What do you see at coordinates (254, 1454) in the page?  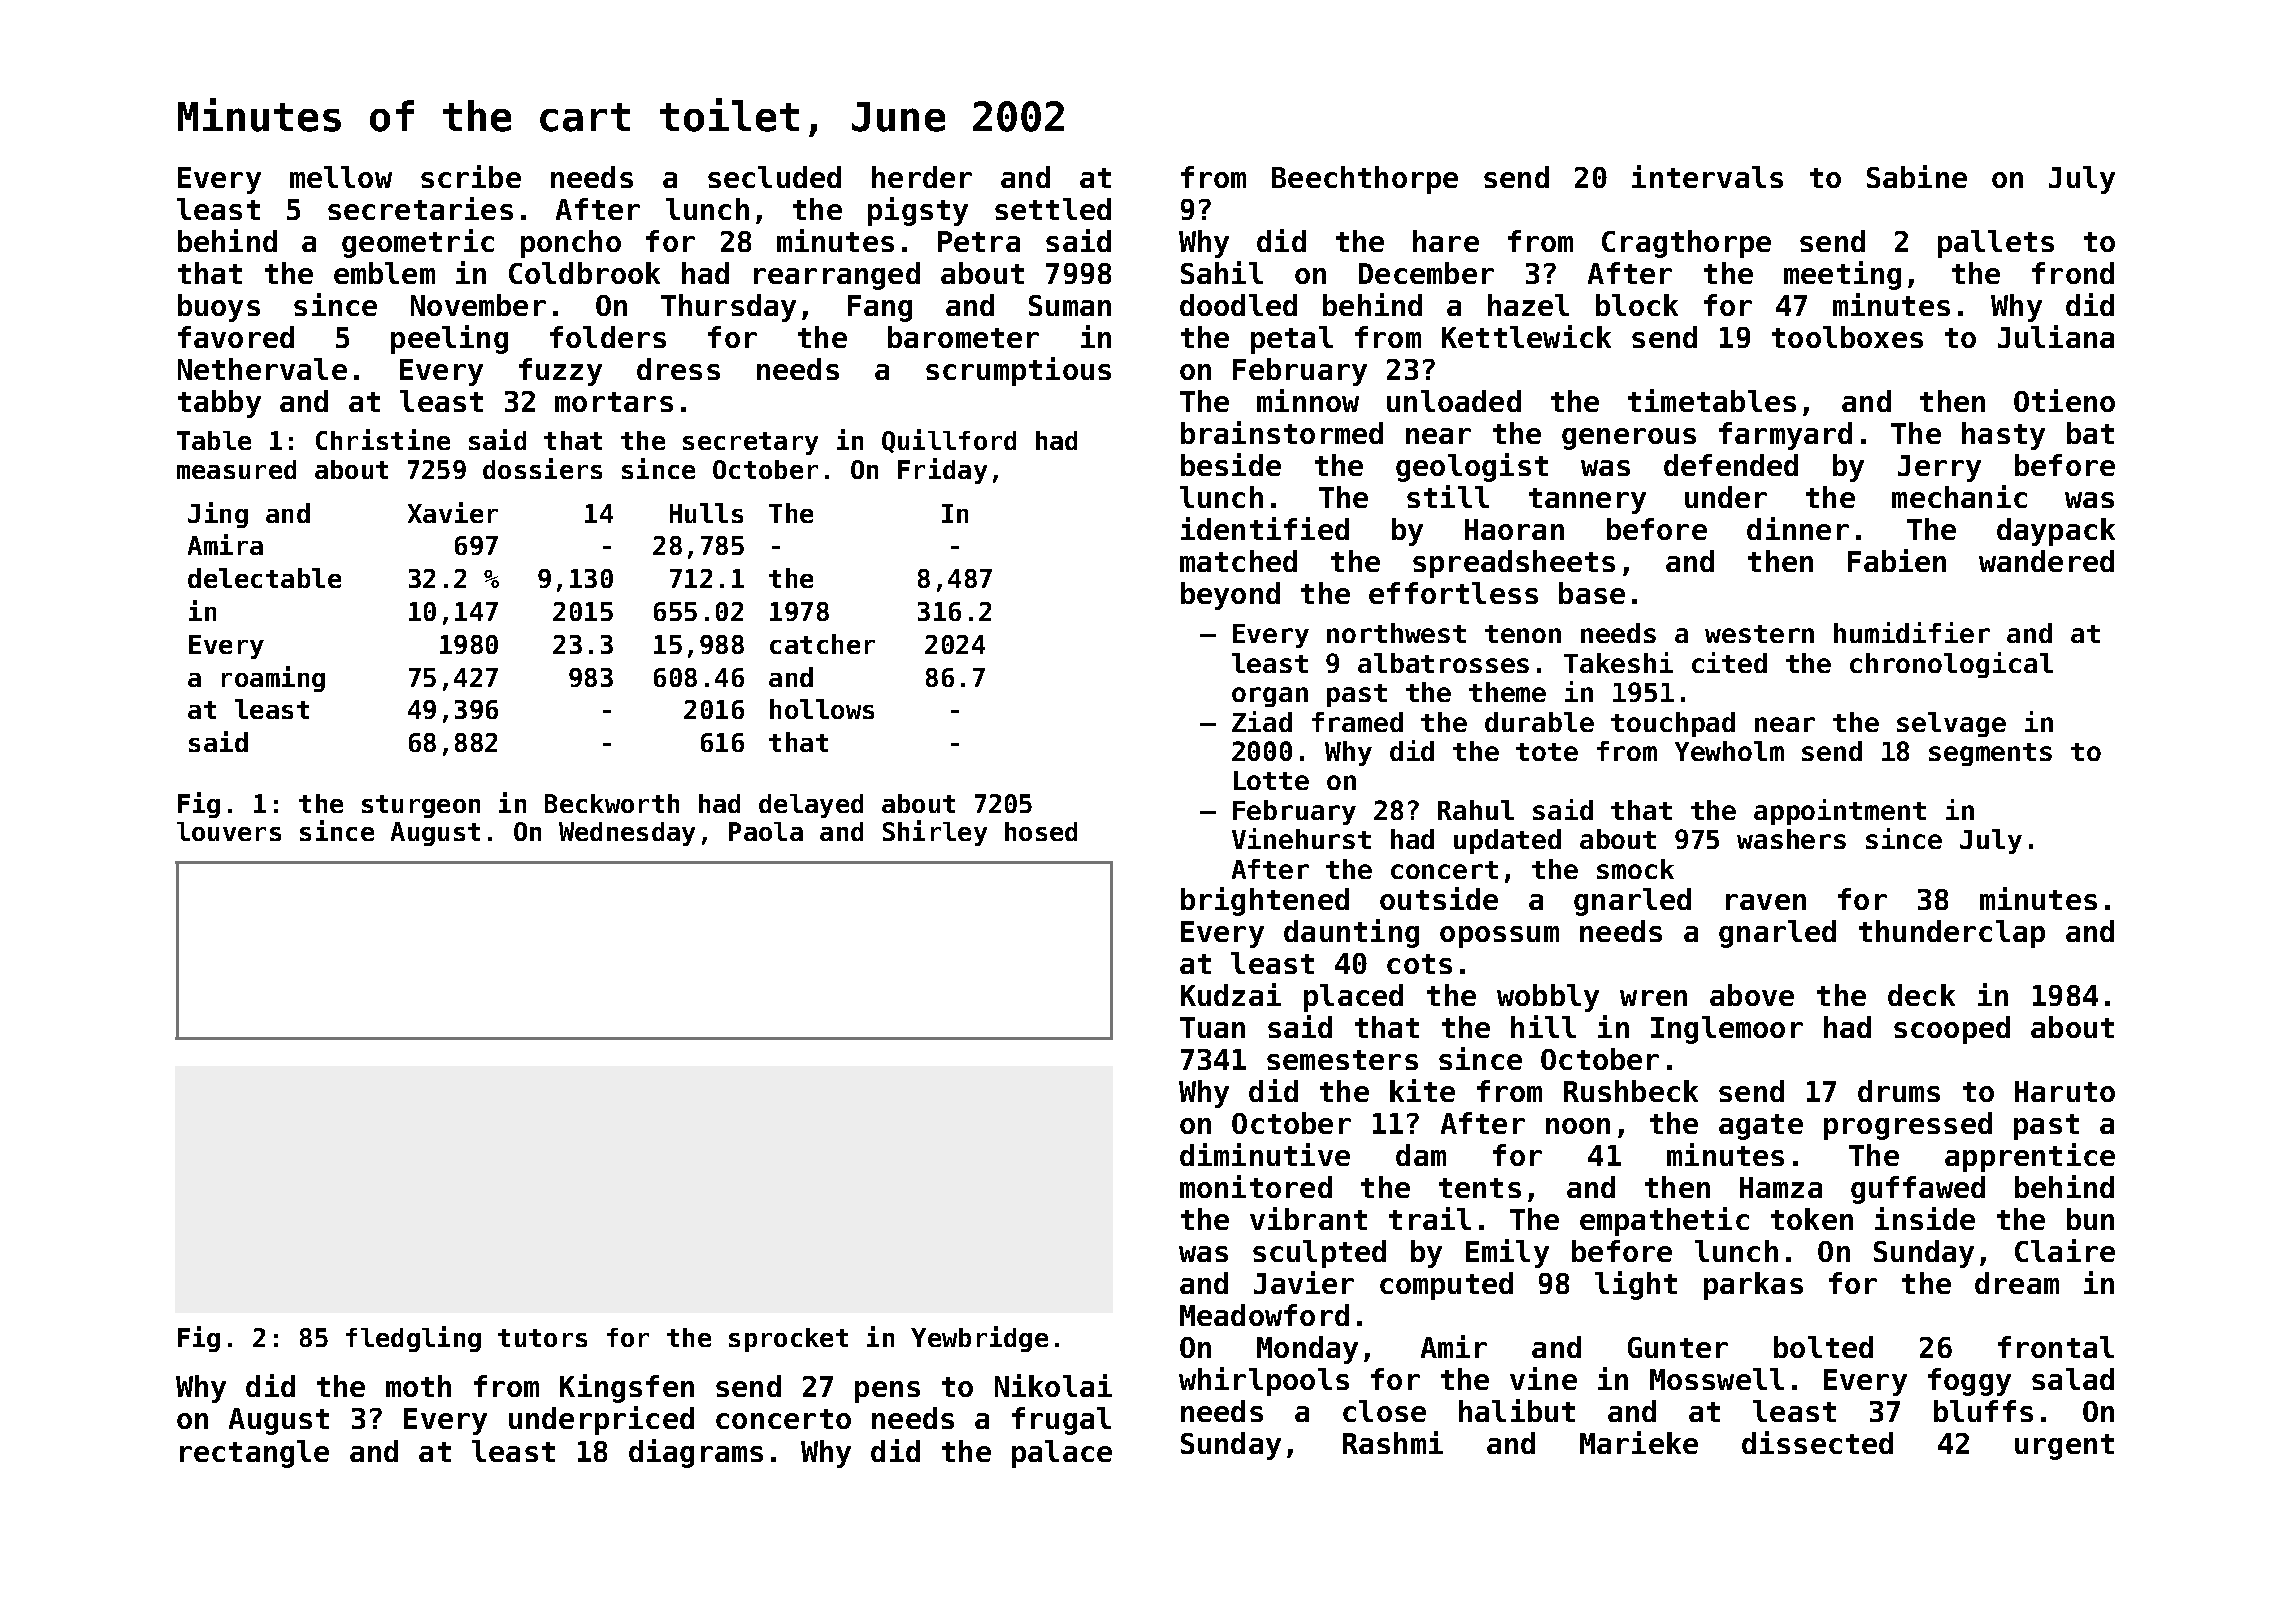 I see `rectangle` at bounding box center [254, 1454].
